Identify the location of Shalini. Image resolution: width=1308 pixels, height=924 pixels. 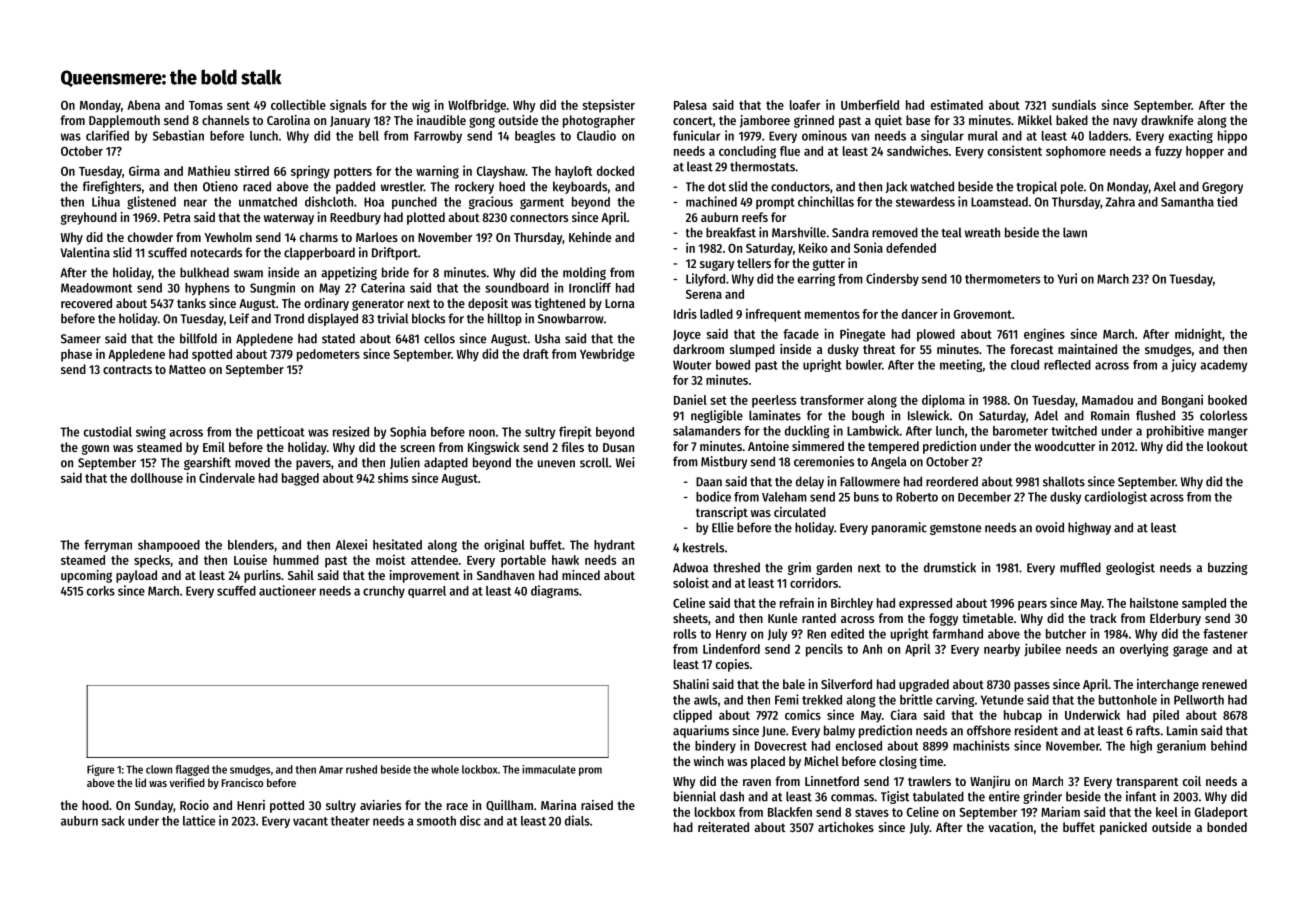
(691, 684).
